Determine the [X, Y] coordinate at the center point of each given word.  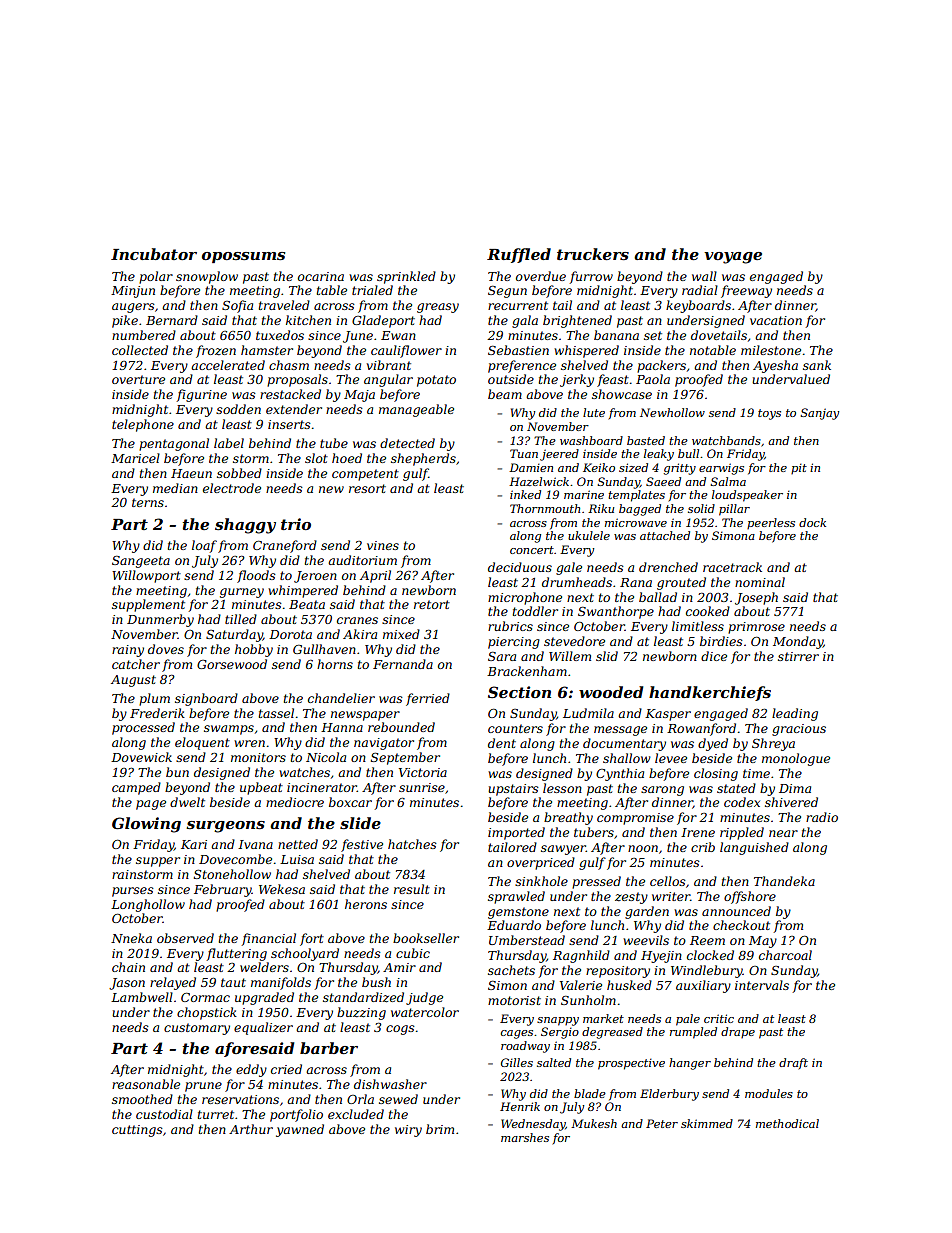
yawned [300, 1130]
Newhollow [672, 412]
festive [362, 845]
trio [296, 524]
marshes [525, 1137]
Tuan [524, 453]
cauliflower [406, 351]
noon [643, 848]
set [653, 335]
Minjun [133, 292]
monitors [258, 757]
